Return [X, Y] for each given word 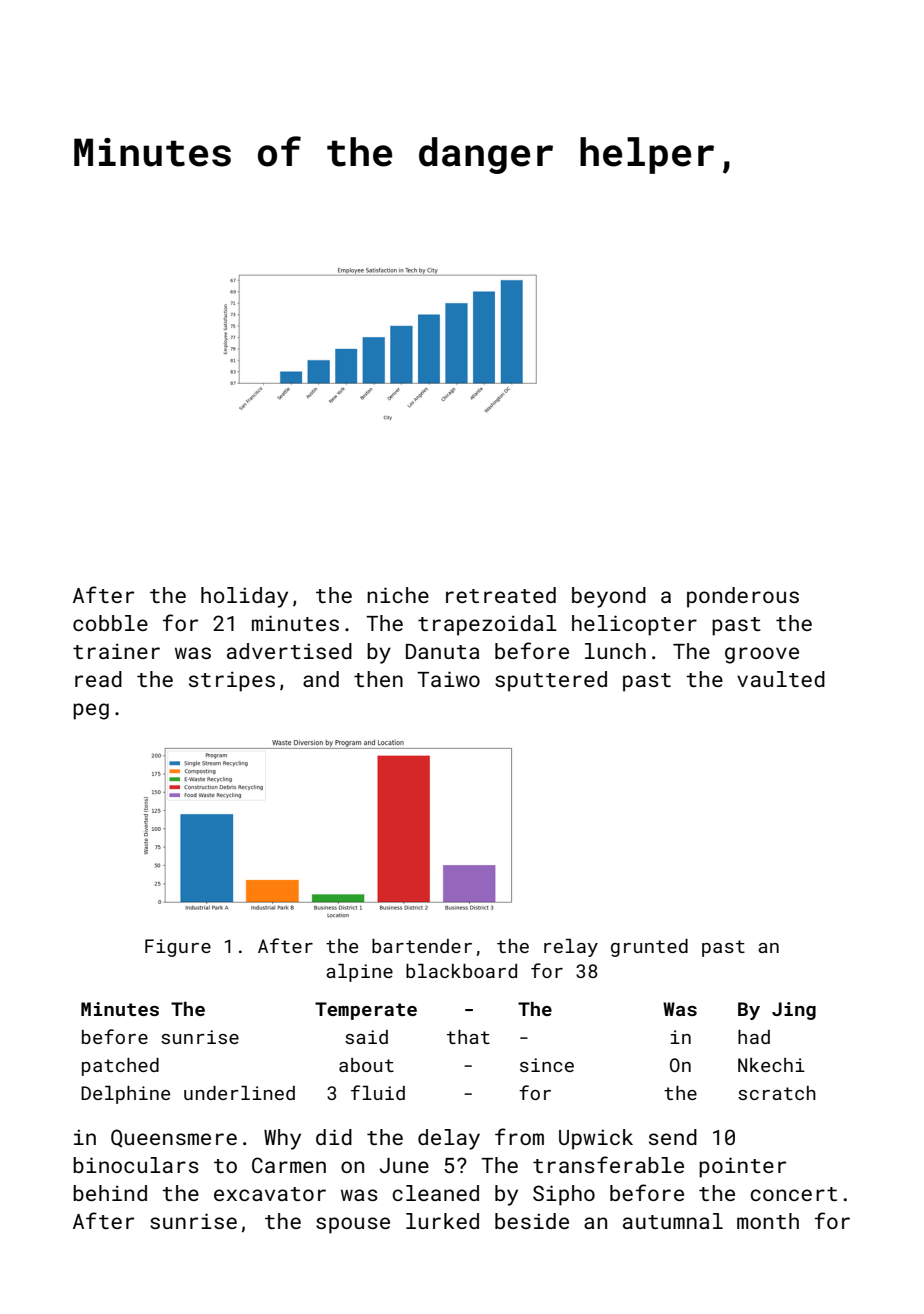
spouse [353, 1225]
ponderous [743, 597]
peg [91, 711]
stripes [232, 681]
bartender [422, 946]
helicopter [634, 625]
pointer [742, 1167]
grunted [649, 948]
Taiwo [448, 679]
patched [120, 1067]
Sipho [564, 1195]
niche [398, 595]
